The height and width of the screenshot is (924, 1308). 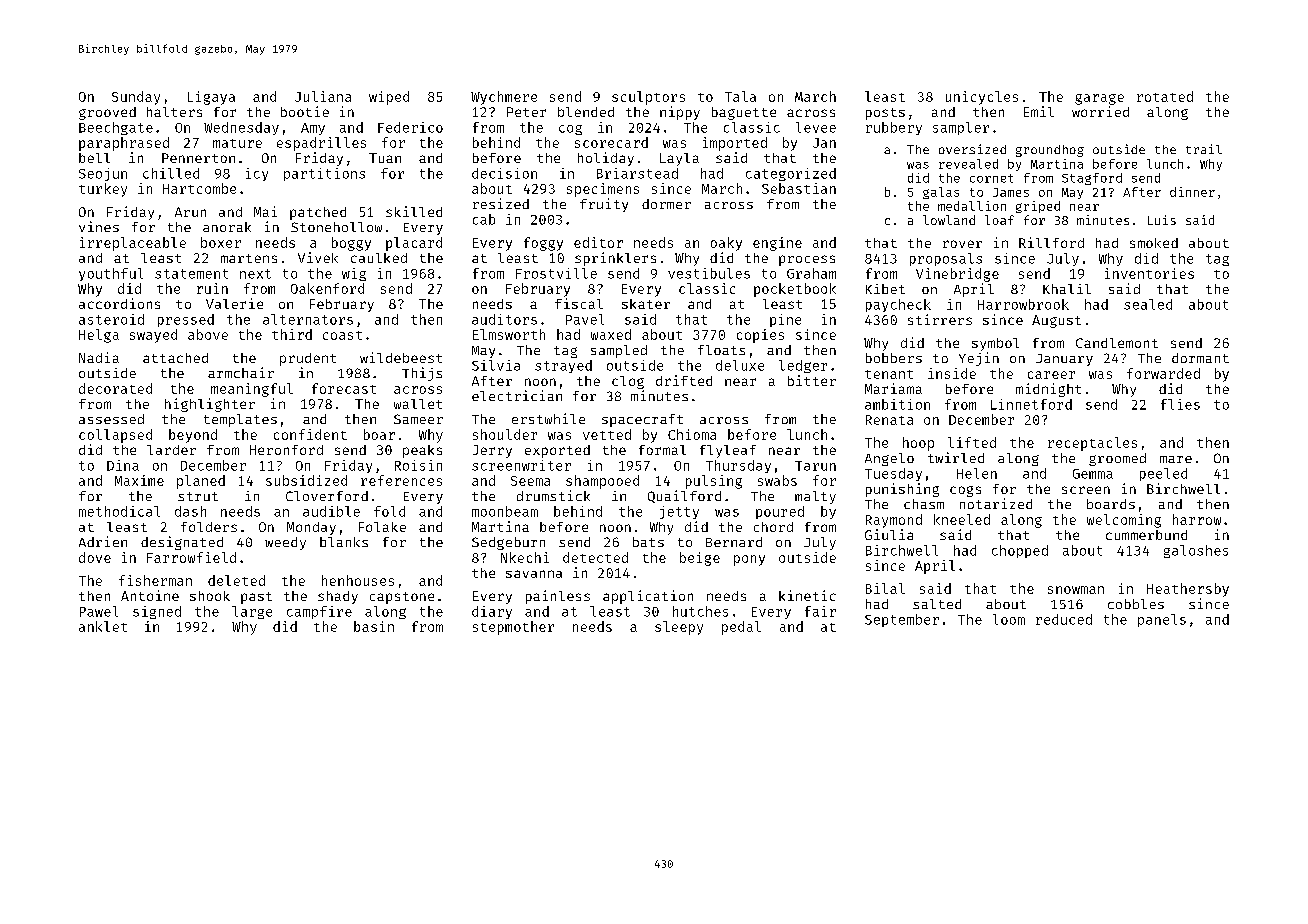 I want to click on Pavel, so click(x=585, y=319).
